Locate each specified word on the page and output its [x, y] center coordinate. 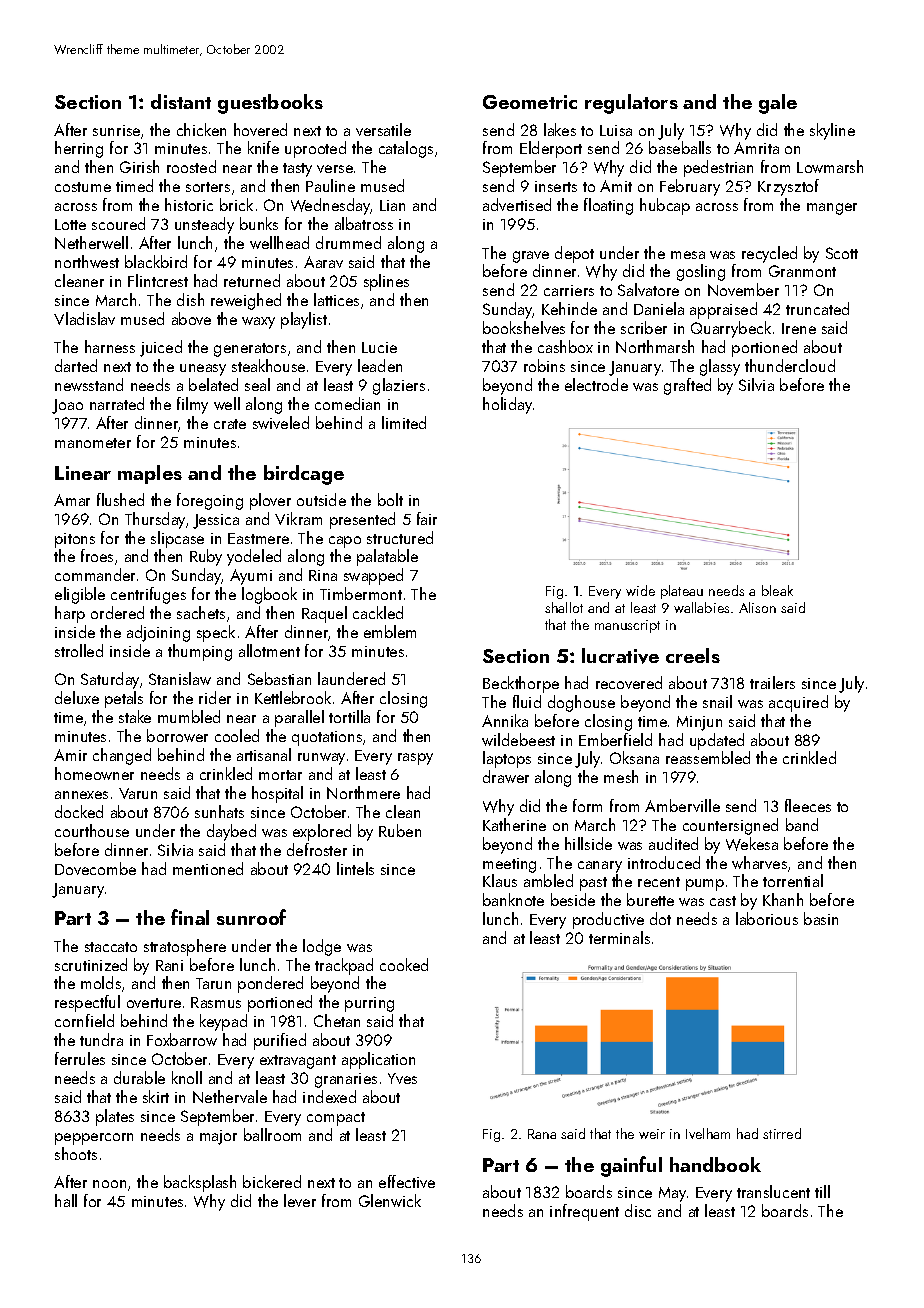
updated [717, 741]
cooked [404, 964]
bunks [259, 223]
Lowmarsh [830, 166]
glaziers [399, 386]
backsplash [200, 1183]
